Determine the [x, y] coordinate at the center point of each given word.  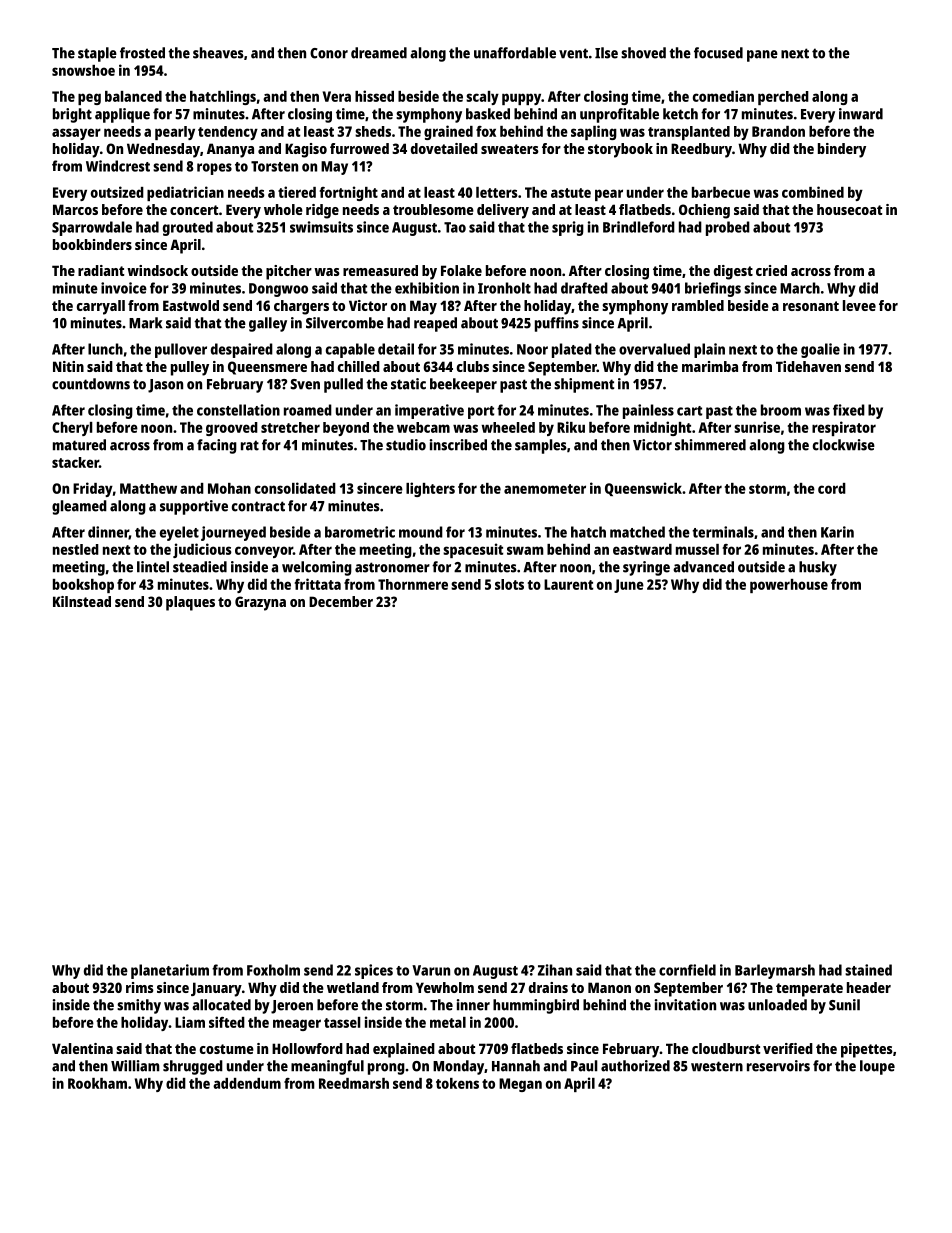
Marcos [75, 209]
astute [571, 193]
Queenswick [643, 489]
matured [79, 445]
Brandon [778, 131]
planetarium [170, 971]
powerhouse [789, 586]
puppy [521, 99]
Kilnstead [82, 601]
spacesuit [473, 550]
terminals [723, 532]
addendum [247, 1083]
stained [868, 970]
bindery [842, 150]
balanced [133, 96]
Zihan [555, 970]
